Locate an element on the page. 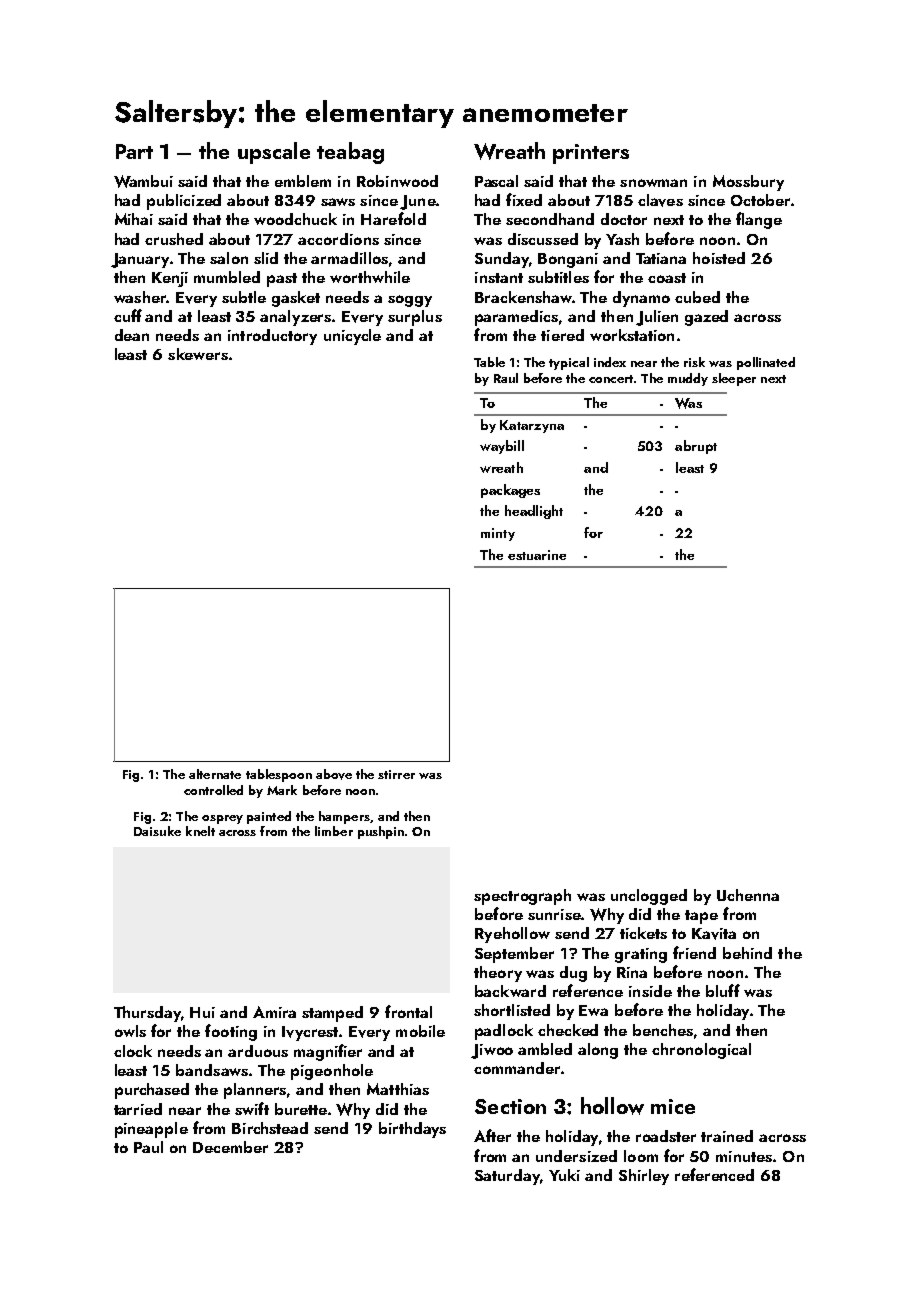 The image size is (924, 1308). flange is located at coordinates (759, 220).
